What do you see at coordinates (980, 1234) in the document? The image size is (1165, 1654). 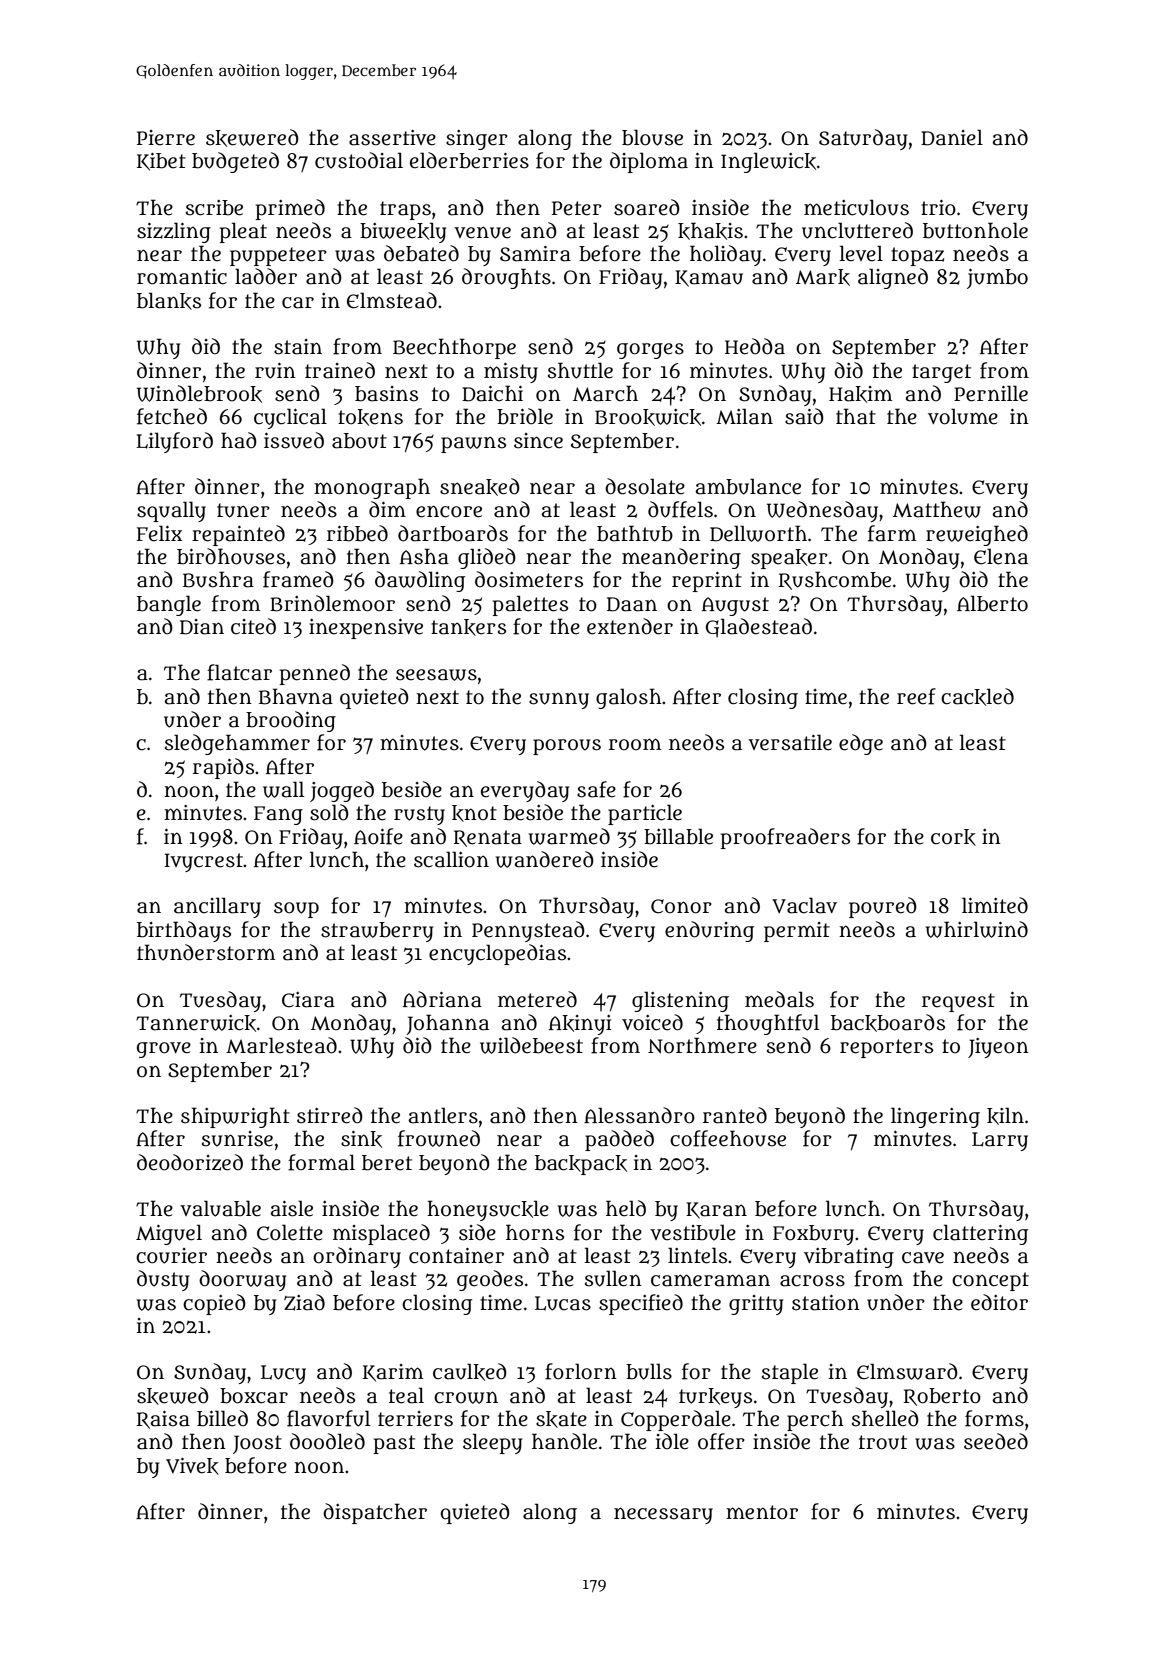 I see `clattering` at bounding box center [980, 1234].
